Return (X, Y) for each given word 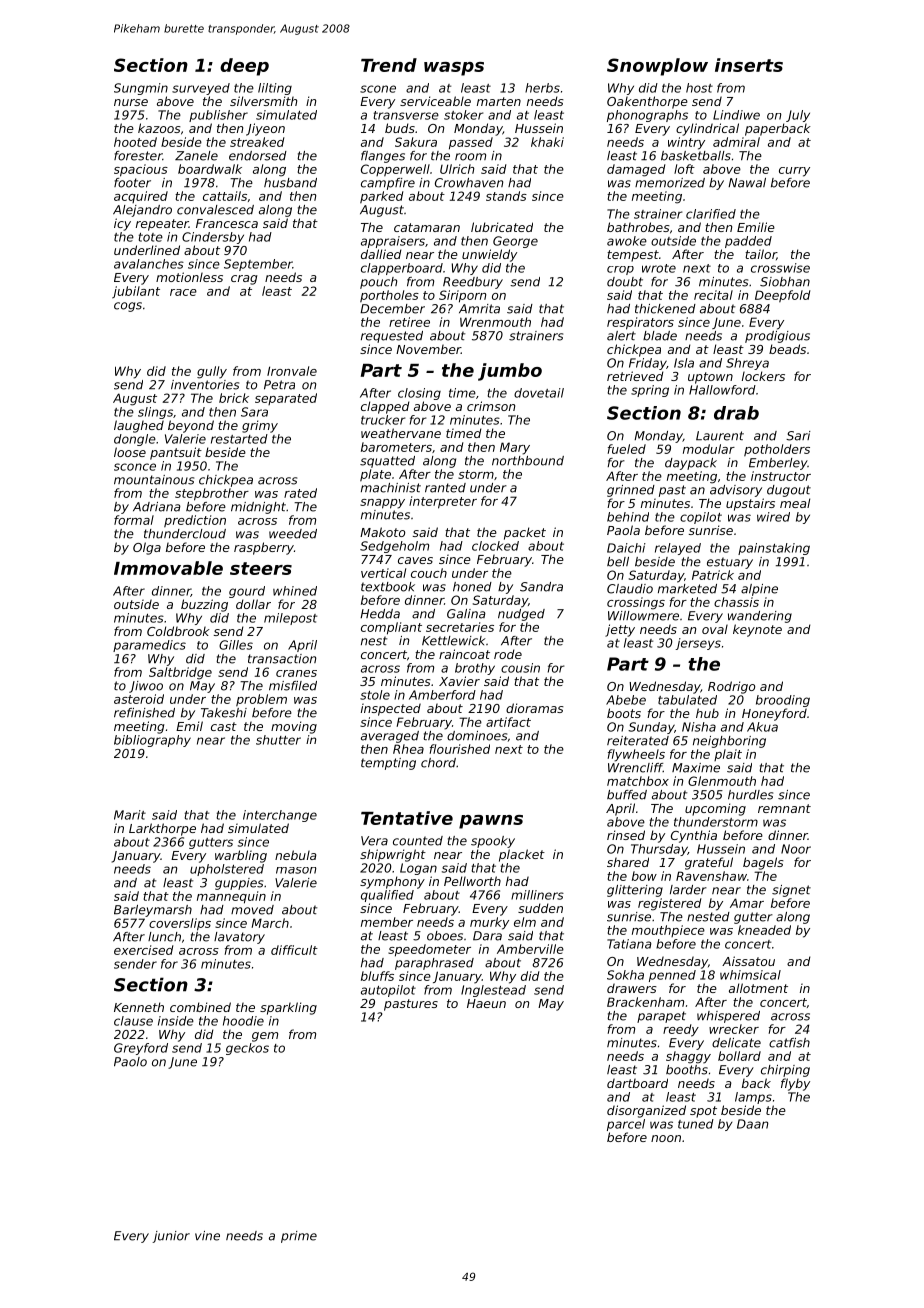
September (258, 265)
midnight (258, 508)
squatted (387, 462)
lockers (763, 376)
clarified (711, 214)
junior (171, 1237)
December (392, 309)
